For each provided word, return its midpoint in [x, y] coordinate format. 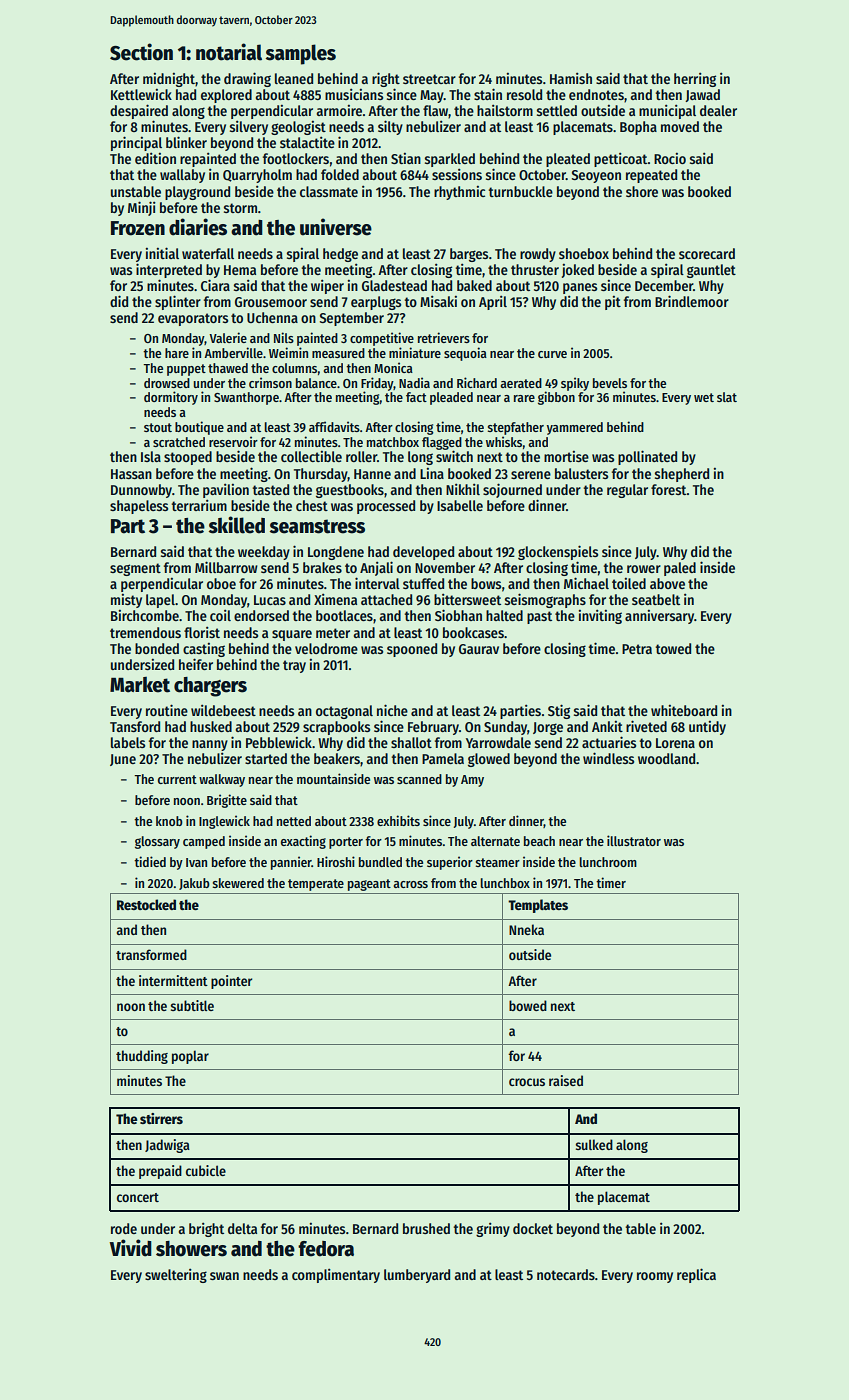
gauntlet [711, 271]
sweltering [176, 1275]
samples [301, 54]
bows [486, 583]
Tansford [135, 726]
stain [488, 94]
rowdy [538, 255]
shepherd [682, 475]
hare [177, 353]
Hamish [571, 78]
